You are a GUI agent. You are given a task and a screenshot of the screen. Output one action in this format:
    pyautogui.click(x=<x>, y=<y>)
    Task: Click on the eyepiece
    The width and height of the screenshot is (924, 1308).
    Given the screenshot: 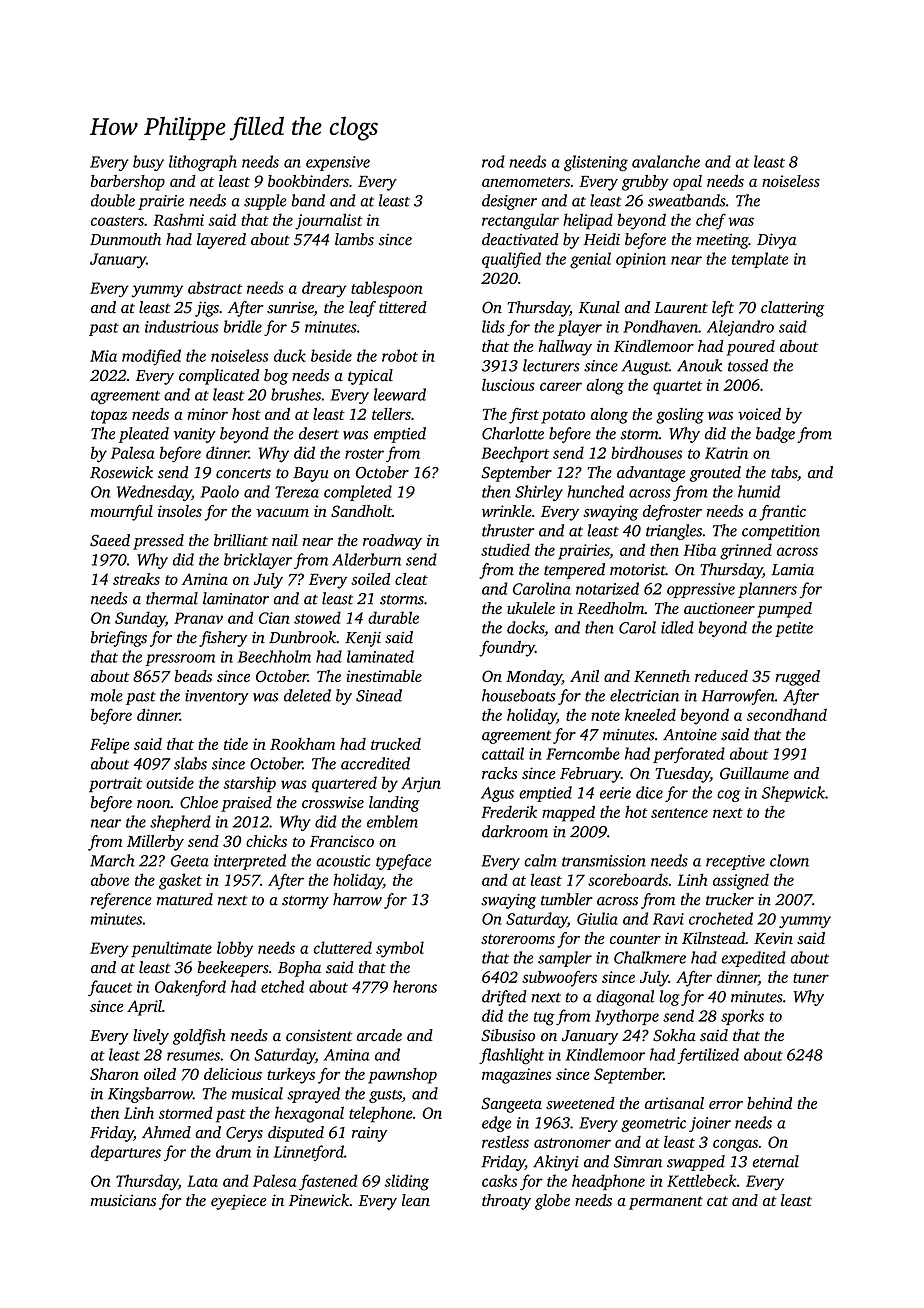 What is the action you would take?
    pyautogui.click(x=239, y=1202)
